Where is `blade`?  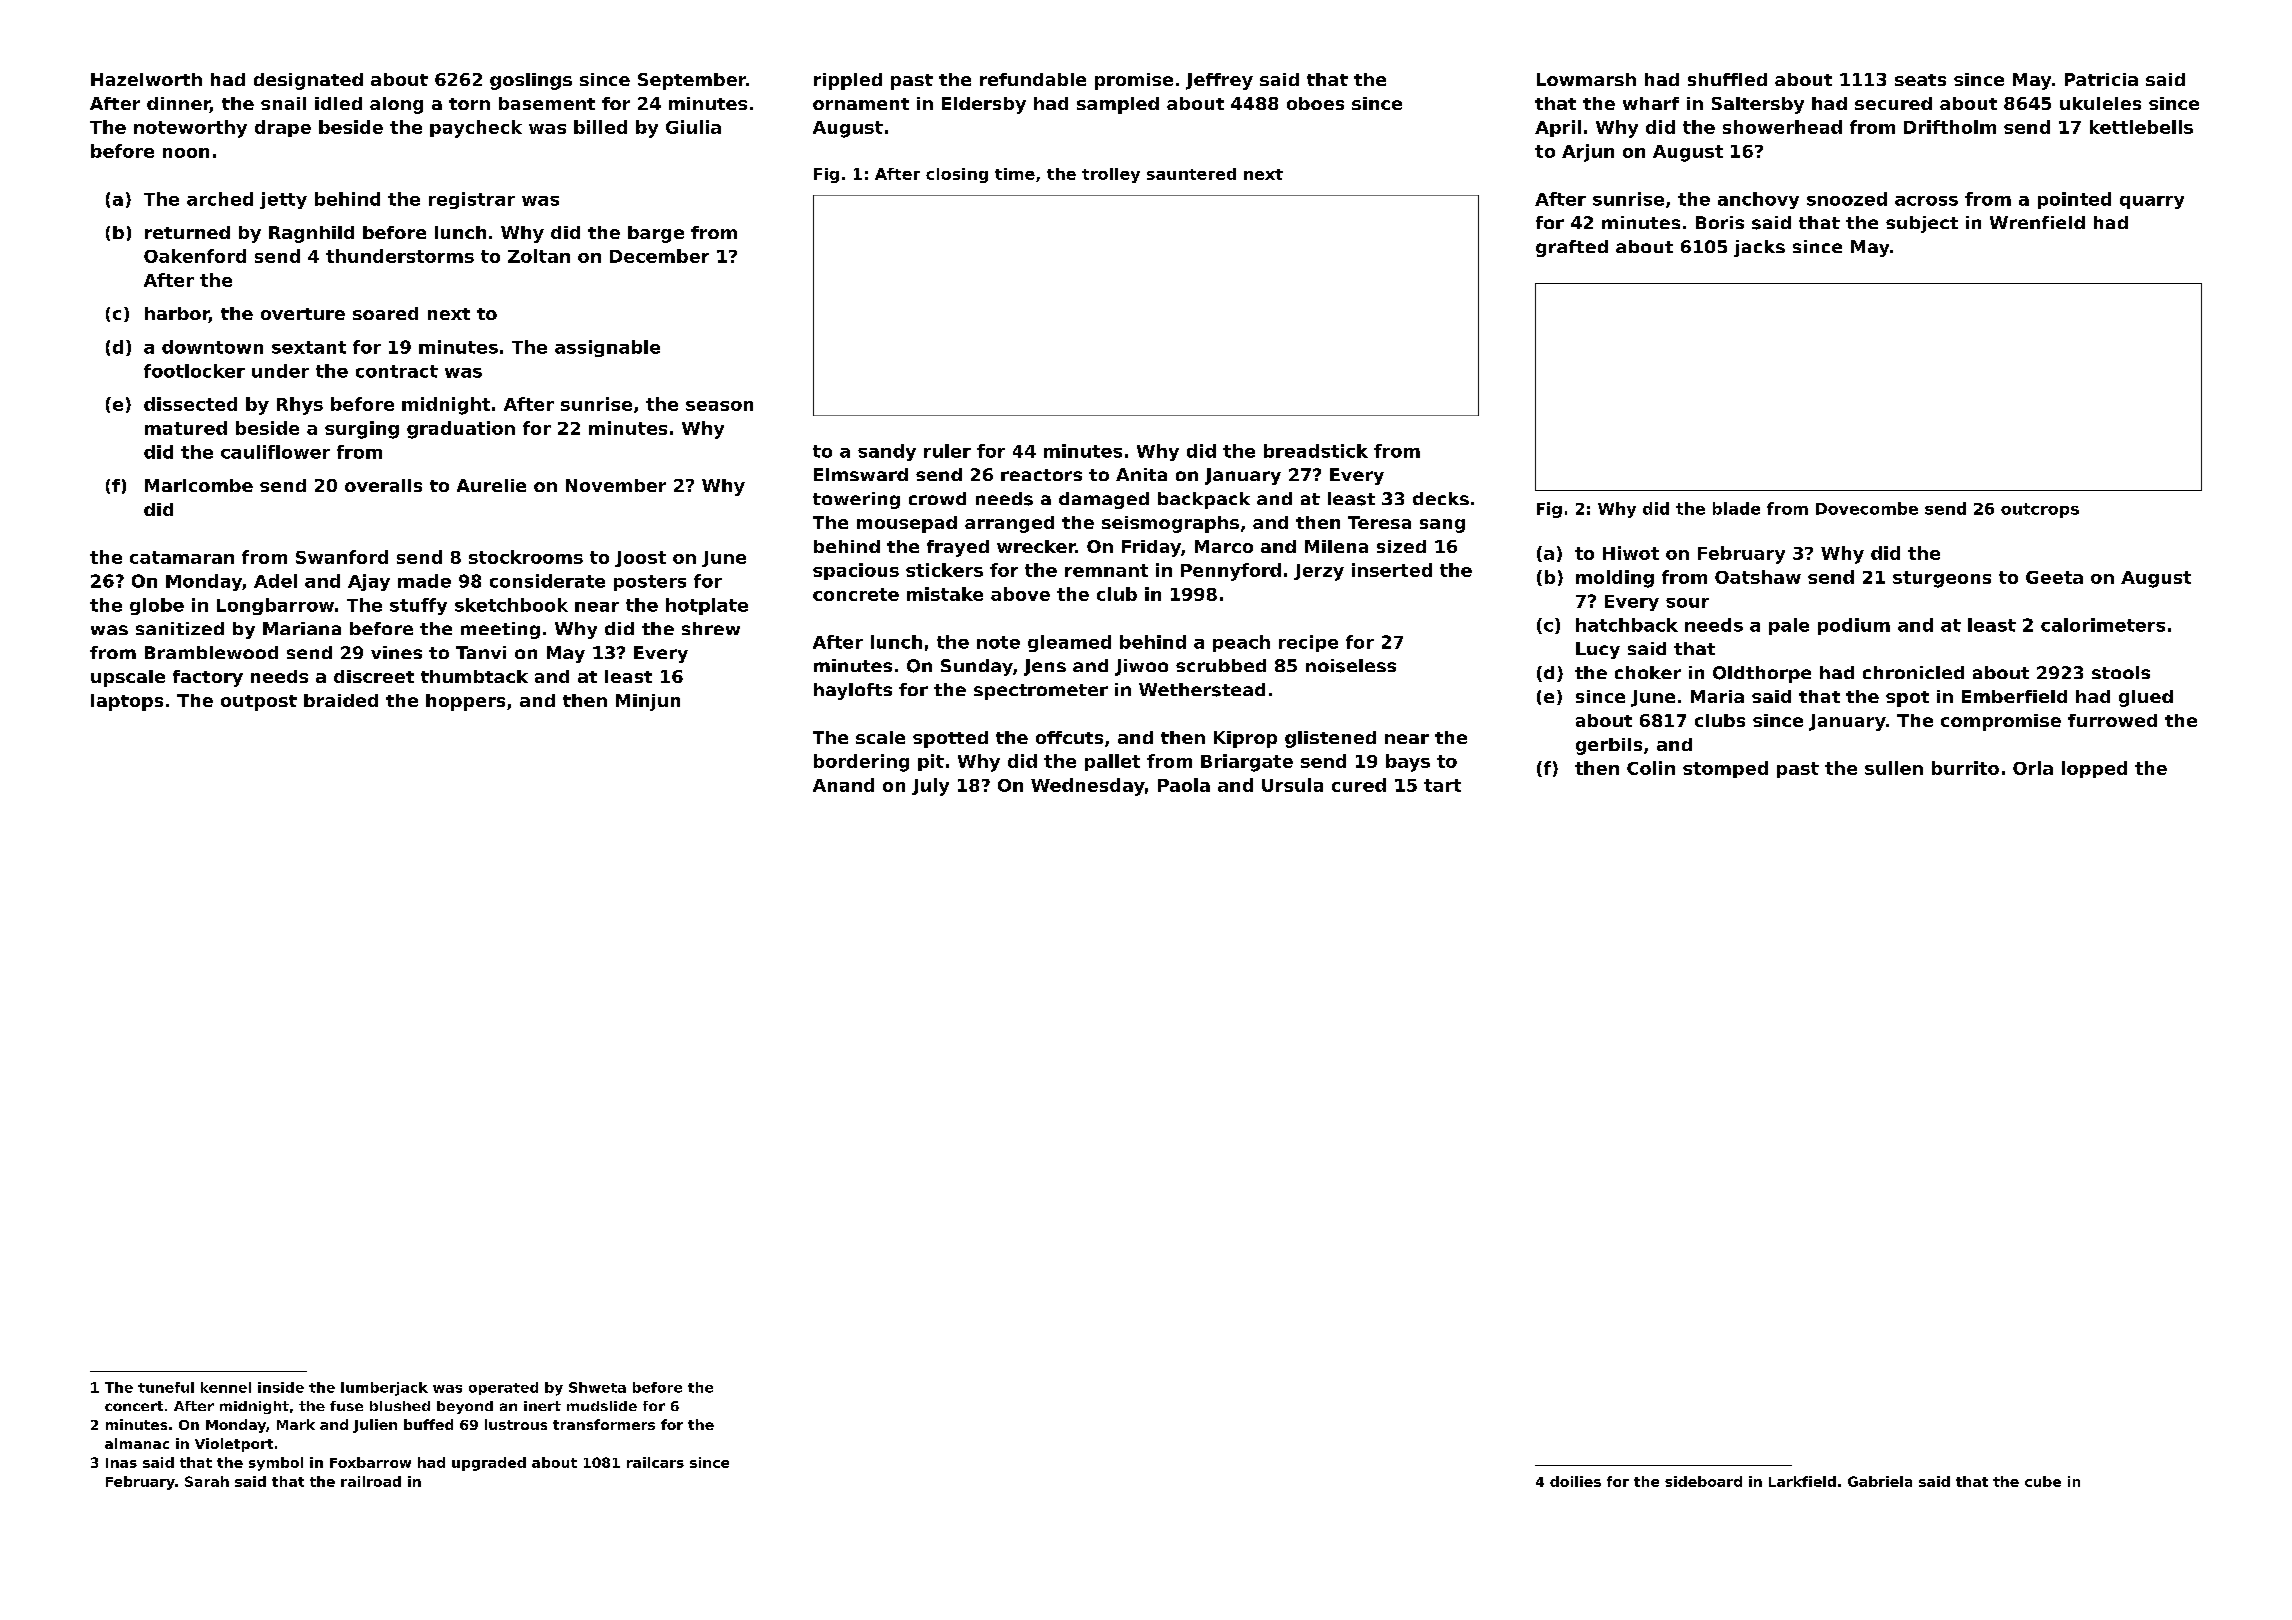
blade is located at coordinates (1736, 508).
